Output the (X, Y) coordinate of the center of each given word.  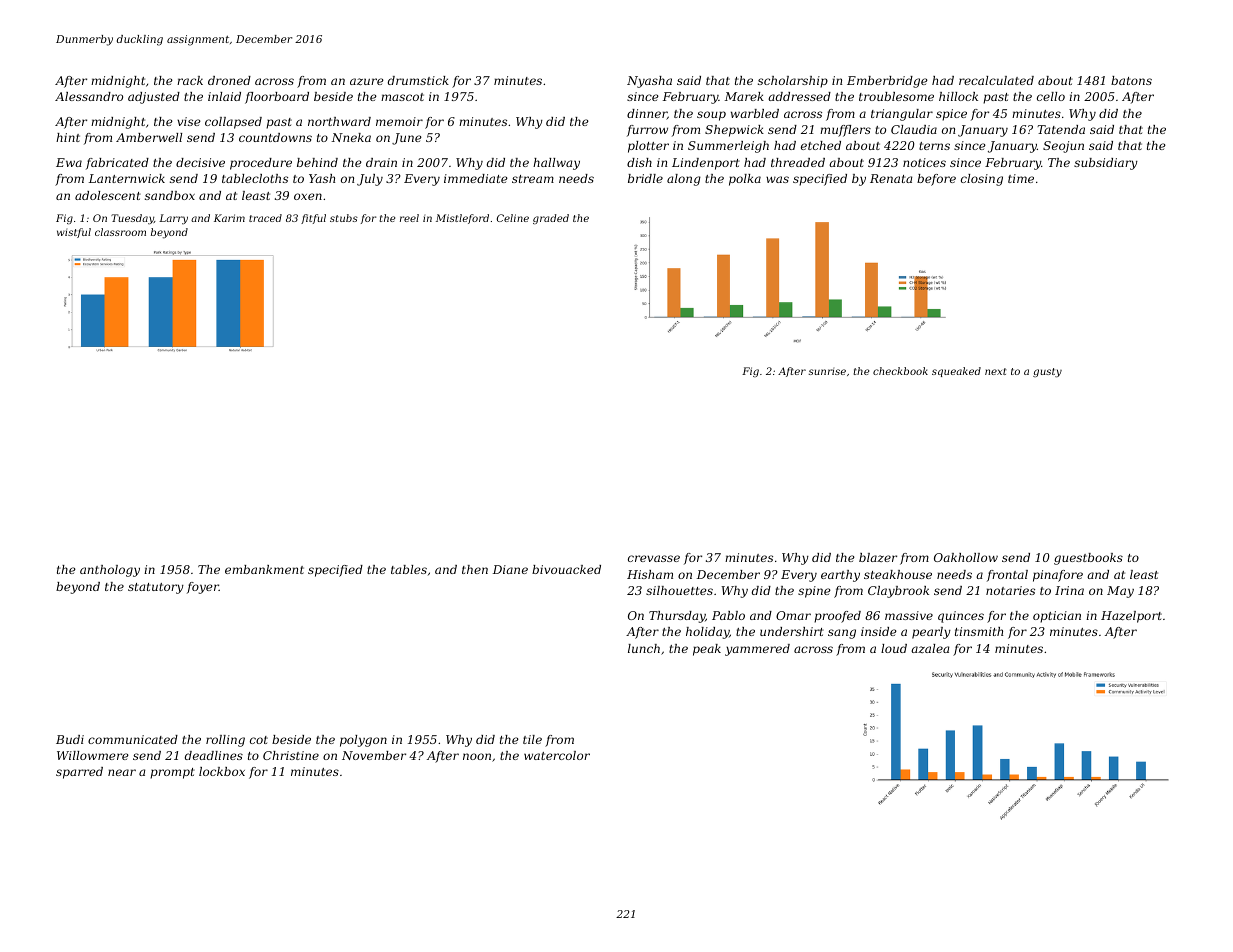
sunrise (827, 371)
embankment (264, 569)
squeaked (956, 372)
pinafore (1058, 576)
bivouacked (566, 569)
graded (551, 219)
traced (265, 218)
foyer (203, 588)
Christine (291, 755)
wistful (74, 233)
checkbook (900, 371)
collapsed (233, 123)
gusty (1047, 373)
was (777, 179)
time (1021, 178)
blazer (878, 557)
